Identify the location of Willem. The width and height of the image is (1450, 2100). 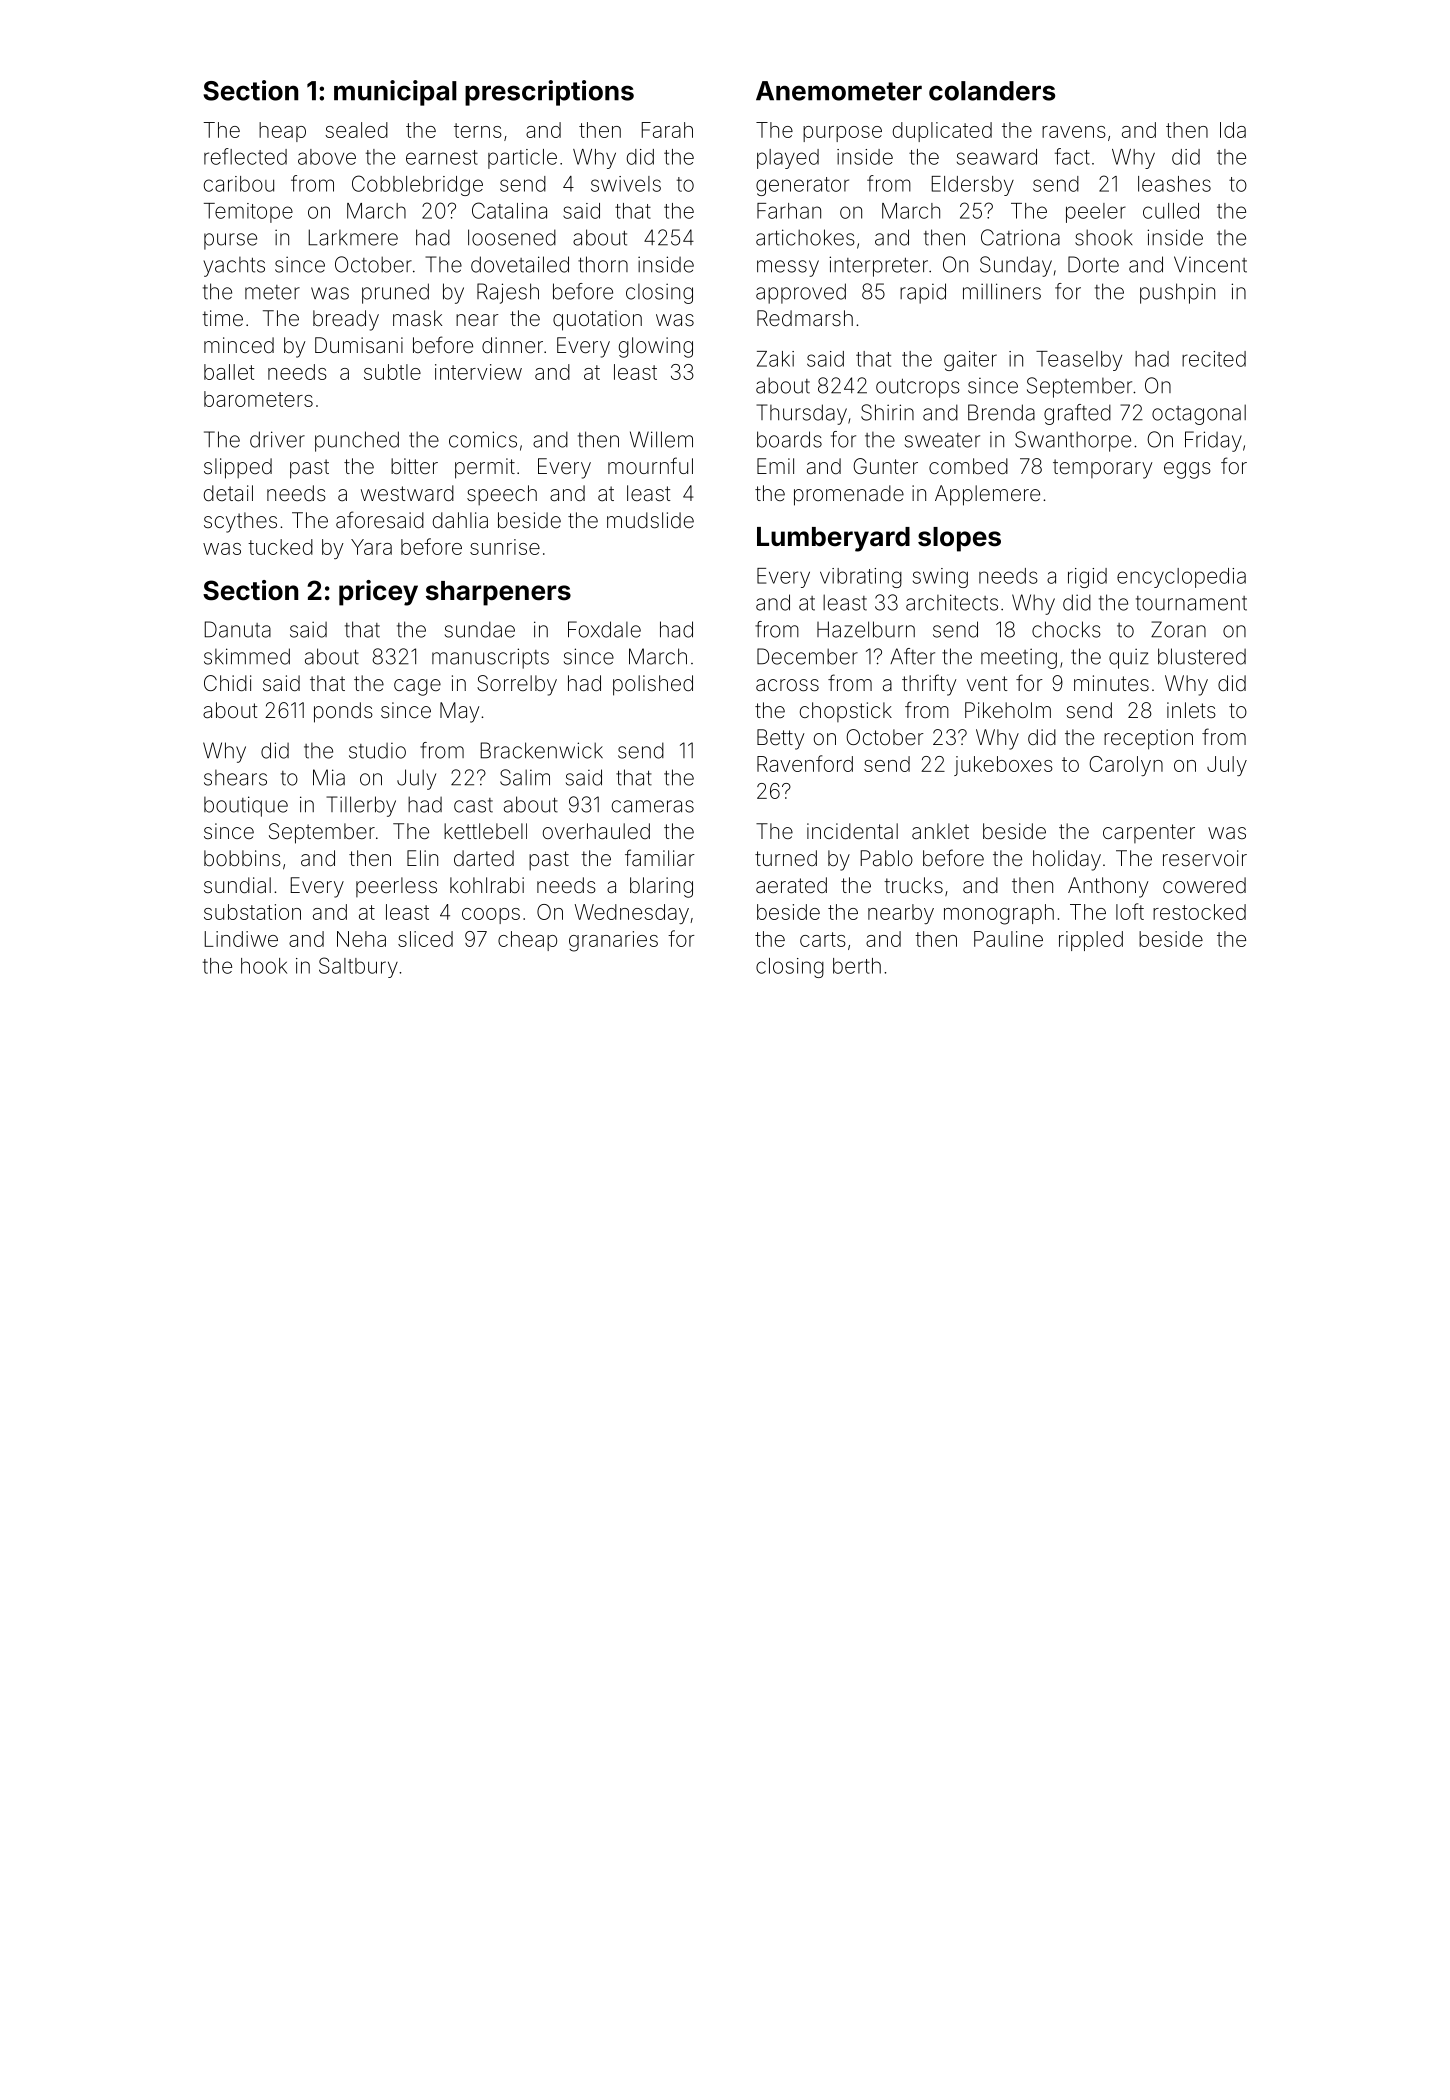
(661, 439).
